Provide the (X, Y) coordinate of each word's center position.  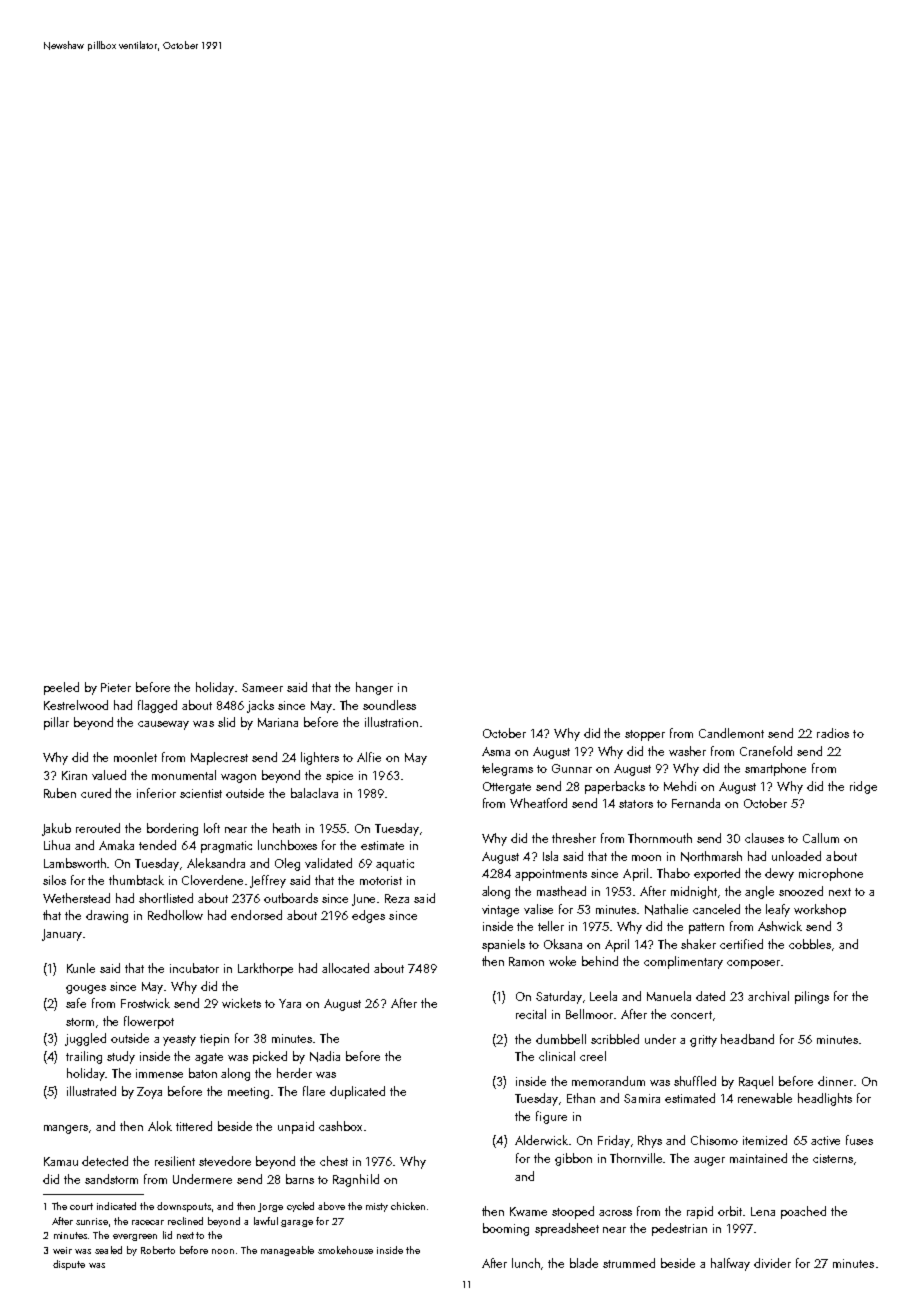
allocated (345, 968)
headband (747, 1039)
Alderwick (542, 1140)
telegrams (507, 769)
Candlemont (731, 733)
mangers (67, 1129)
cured (96, 793)
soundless (389, 705)
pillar (56, 723)
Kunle (81, 968)
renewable (765, 1098)
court (81, 1206)
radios (833, 733)
